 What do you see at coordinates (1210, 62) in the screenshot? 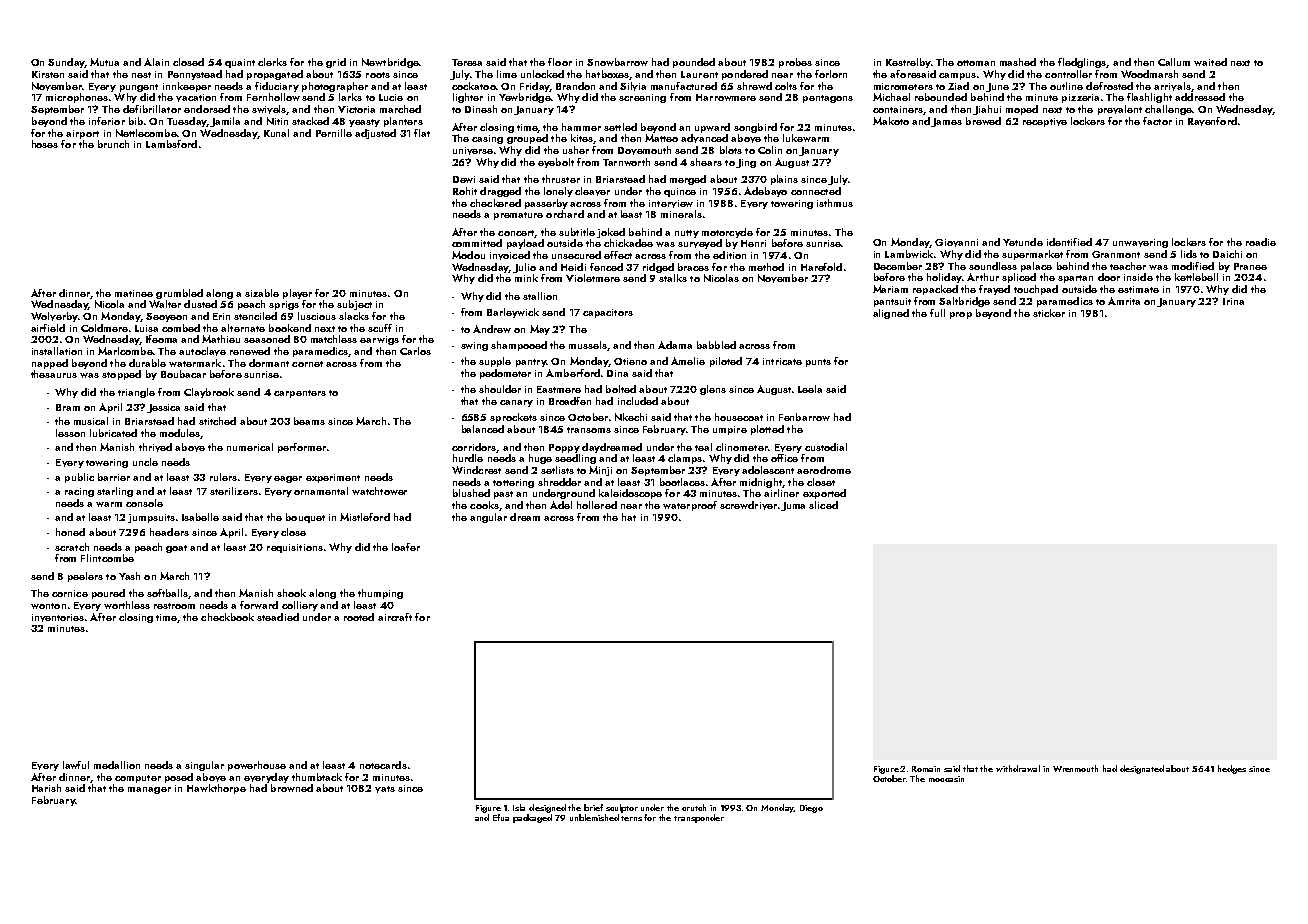
I see `waited` at bounding box center [1210, 62].
